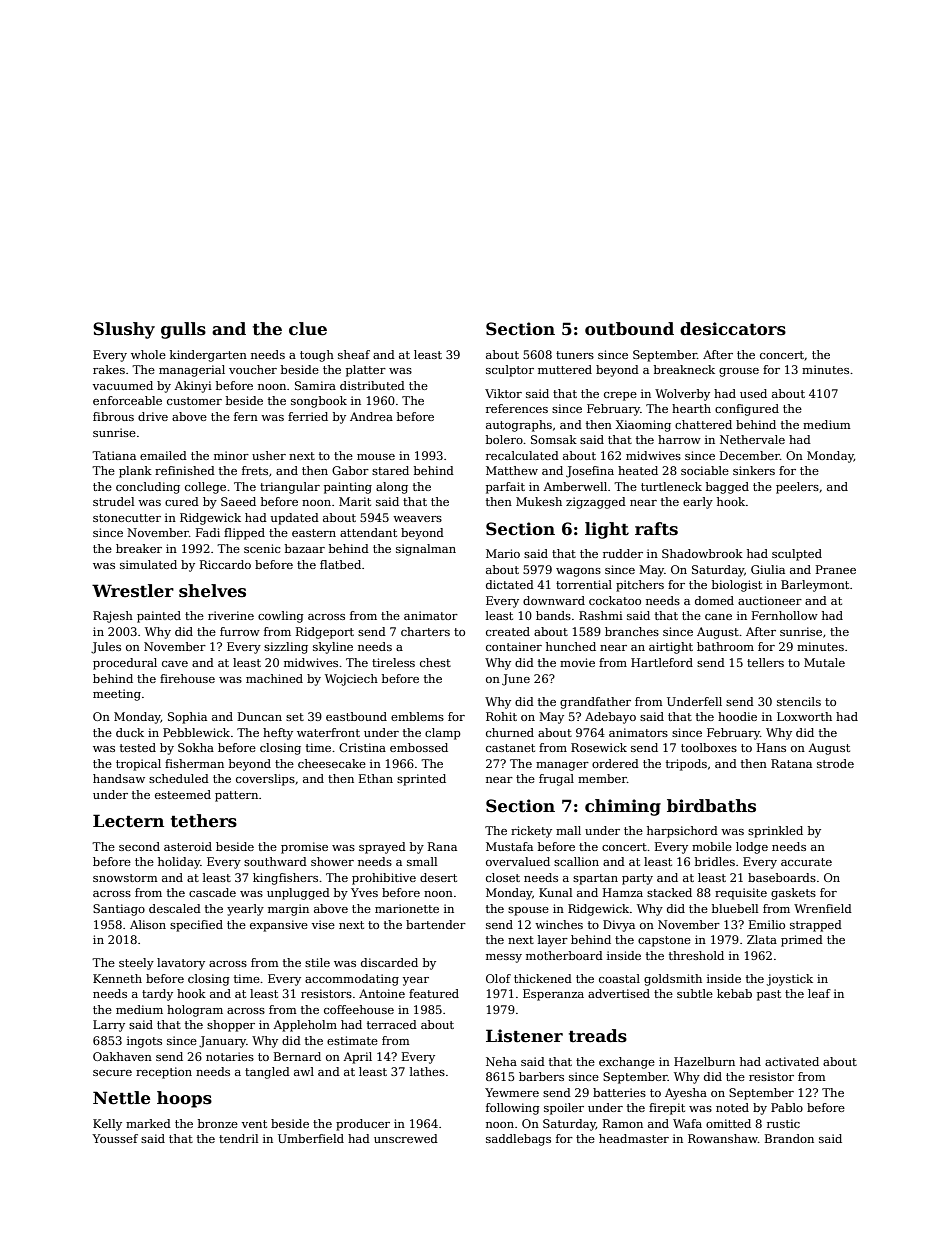  What do you see at coordinates (308, 329) in the document?
I see `clue` at bounding box center [308, 329].
